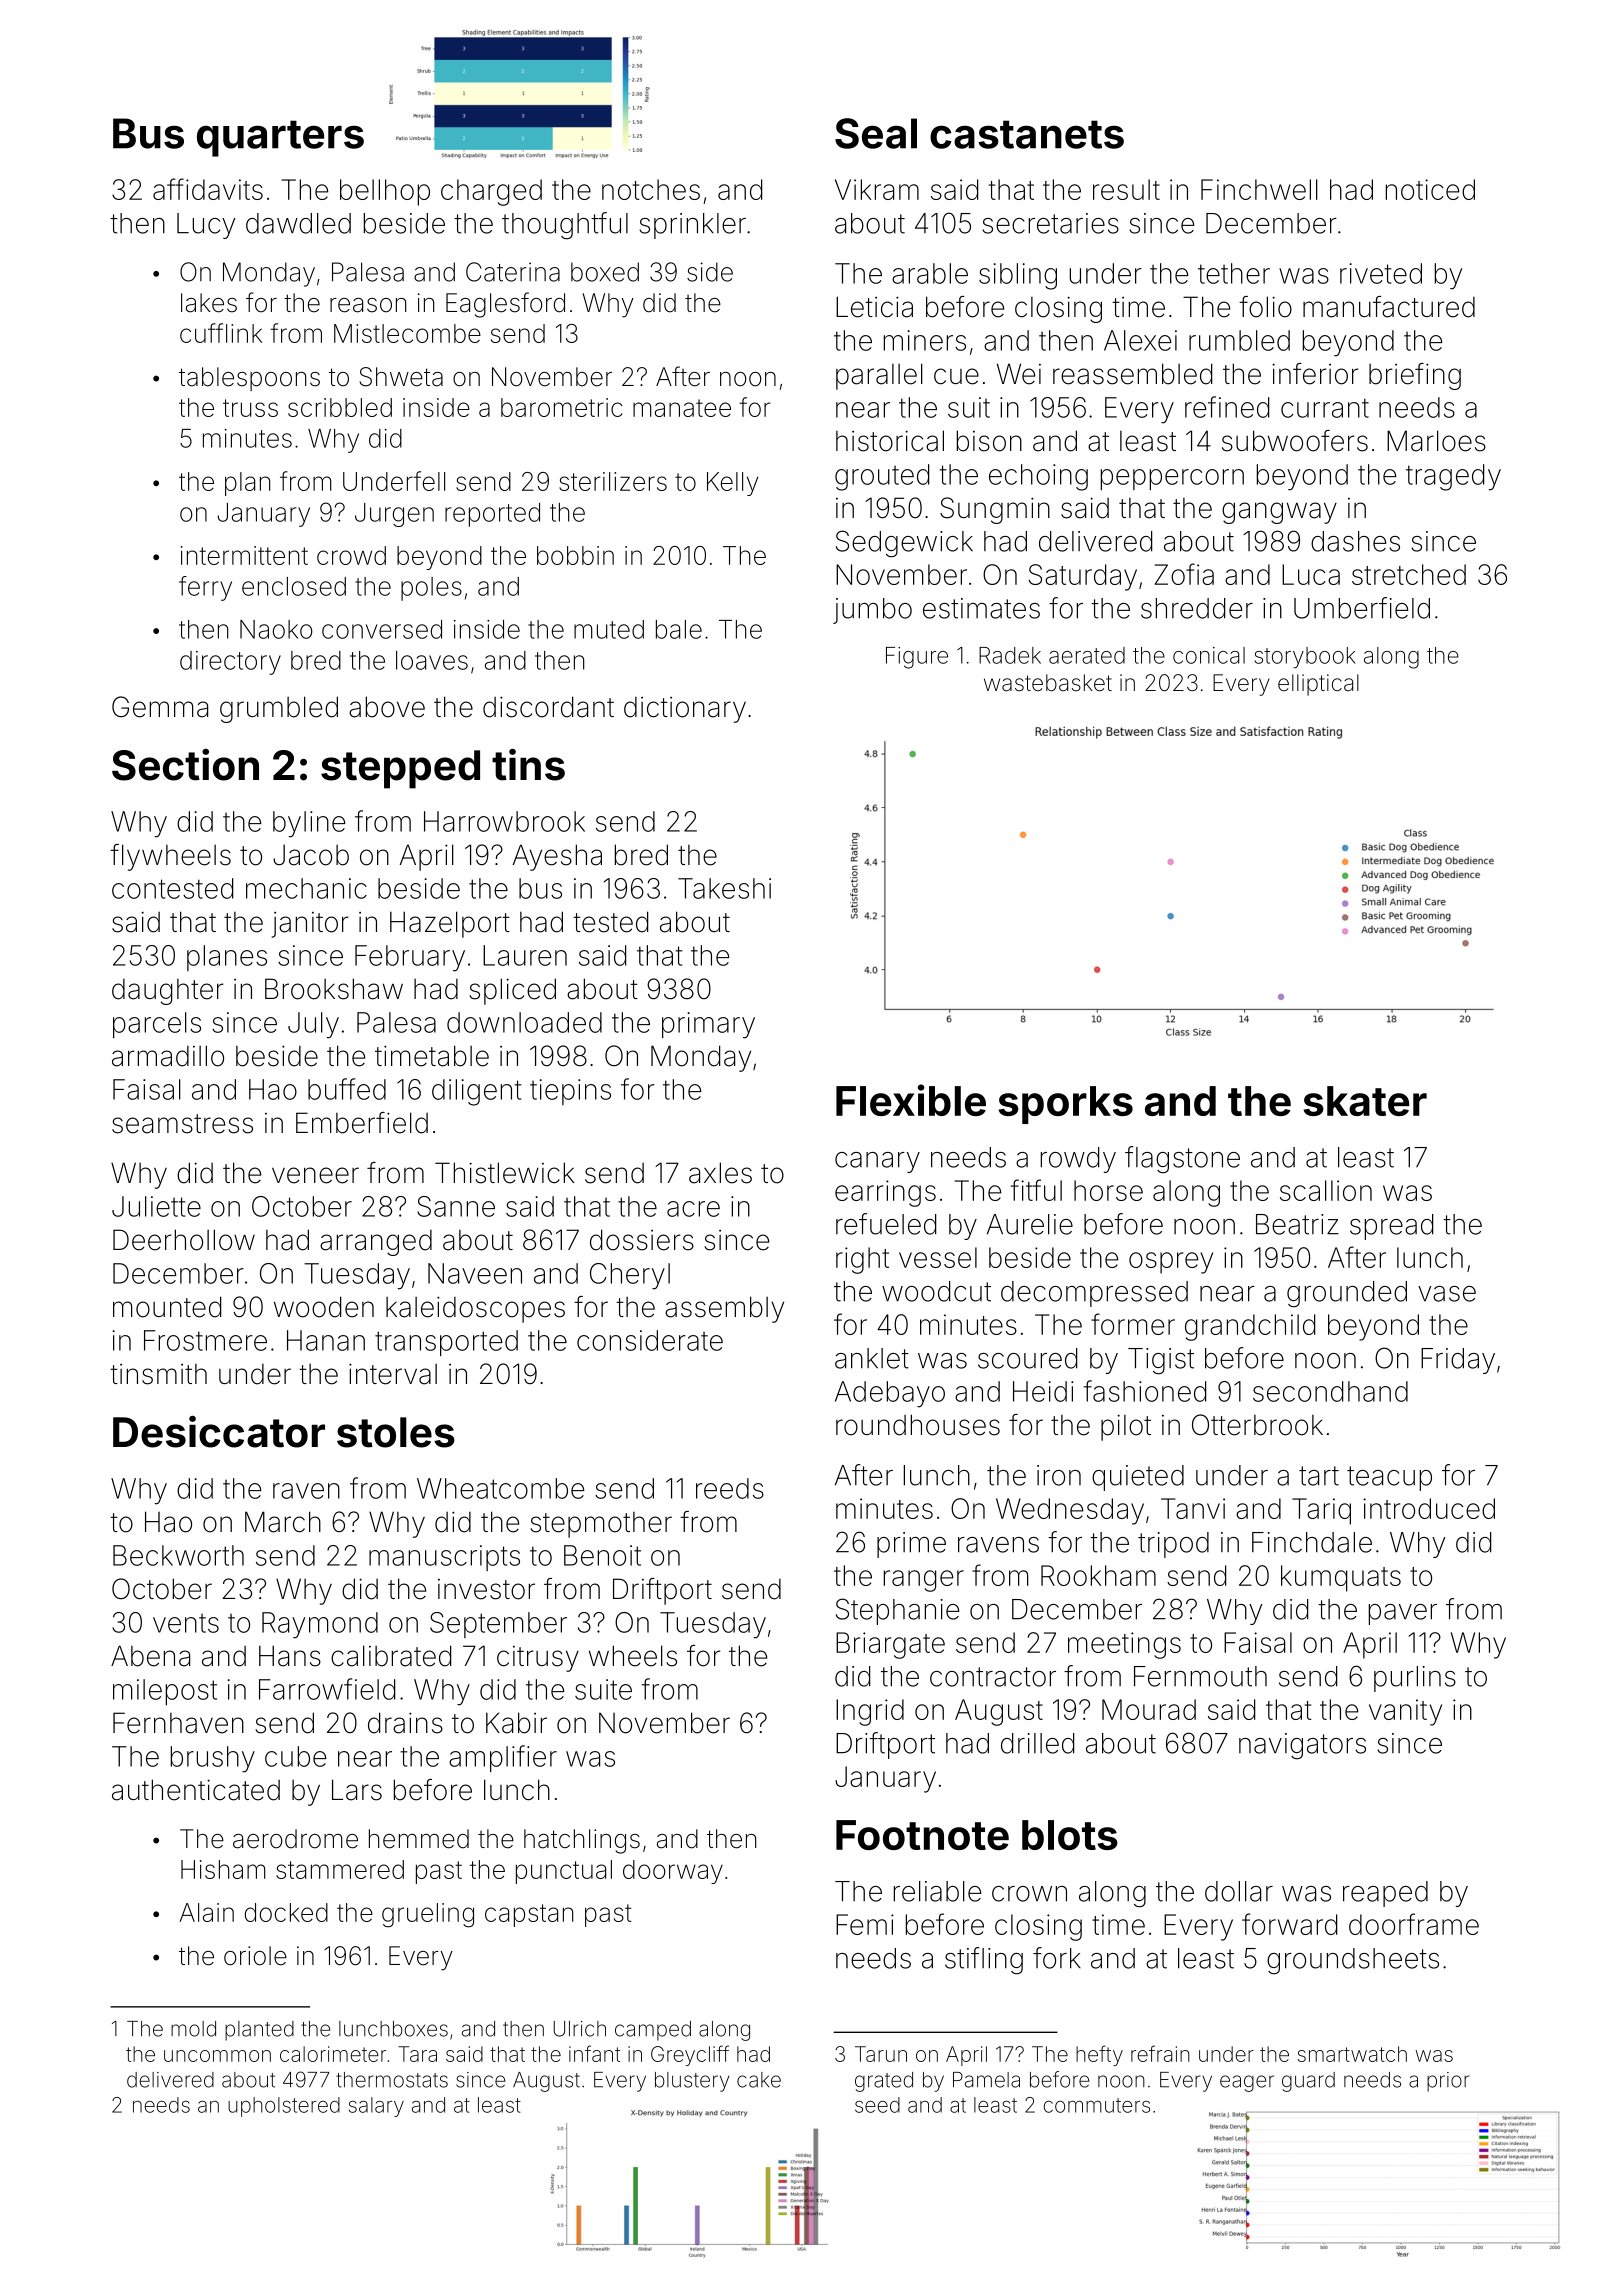  Describe the element at coordinates (178, 1555) in the image. I see `Beckworth` at that location.
